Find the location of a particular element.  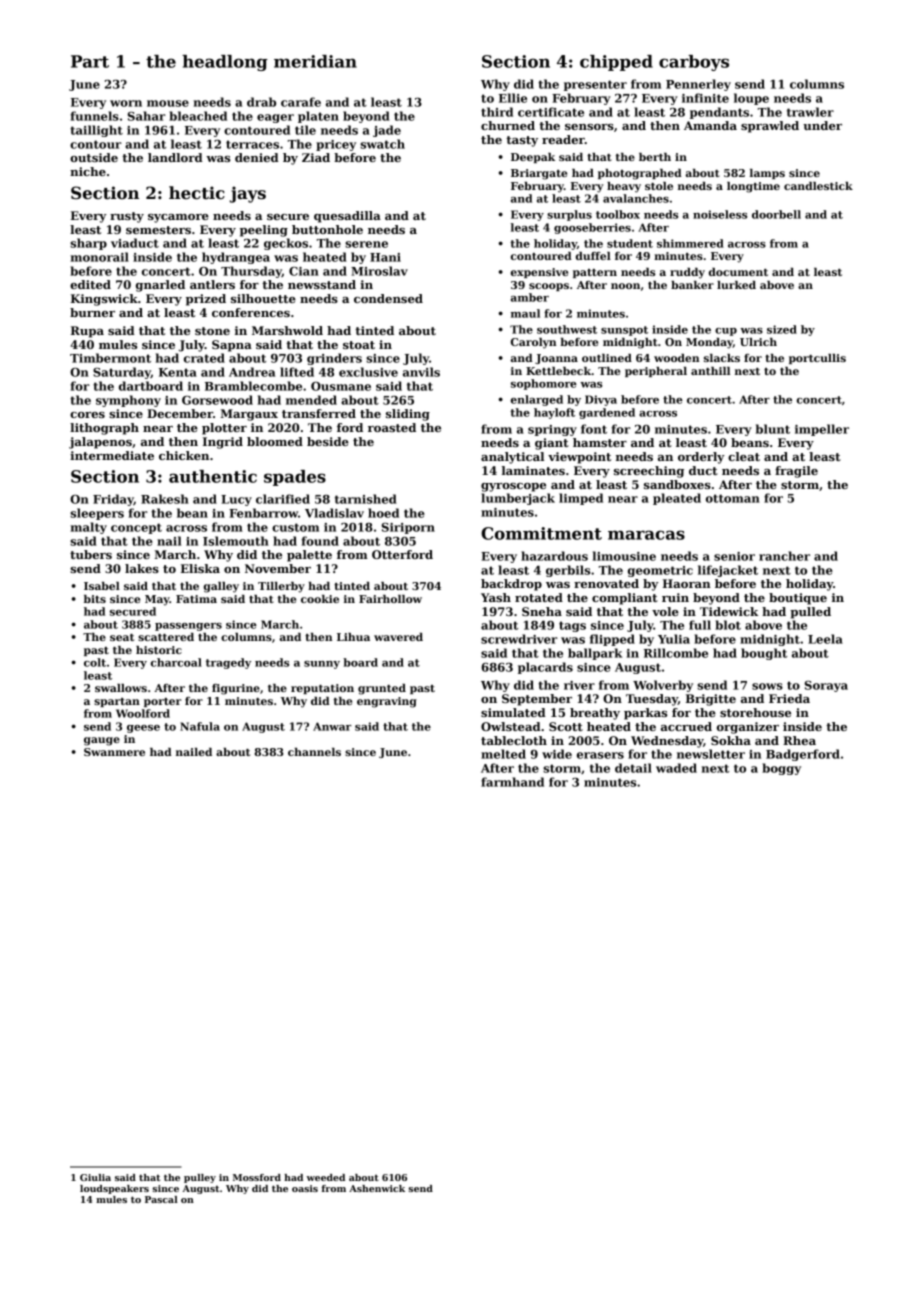

pleated is located at coordinates (677, 499).
